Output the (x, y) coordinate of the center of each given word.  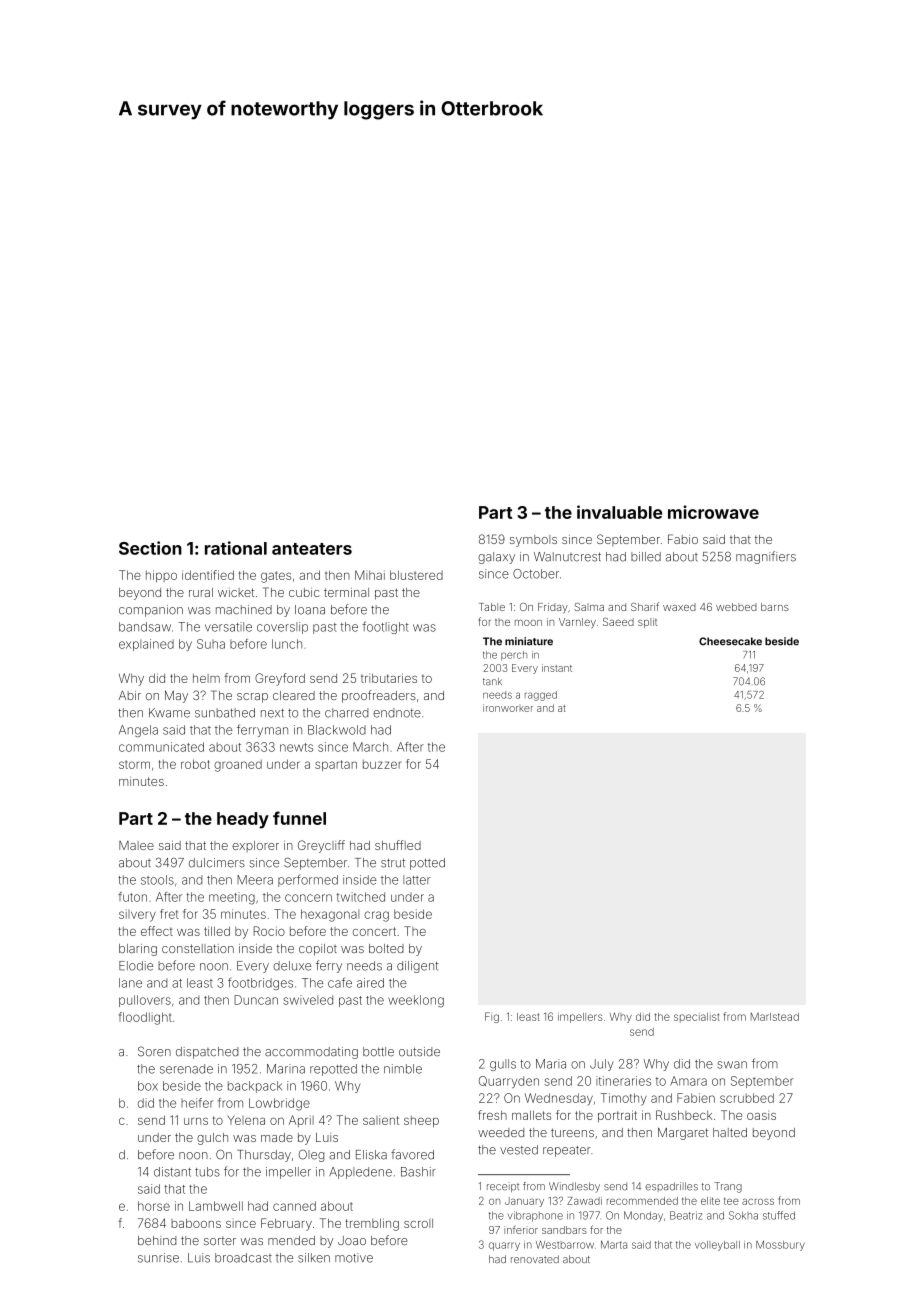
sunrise (158, 1258)
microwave (713, 512)
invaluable (619, 512)
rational (236, 548)
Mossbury (780, 1245)
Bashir (418, 1172)
